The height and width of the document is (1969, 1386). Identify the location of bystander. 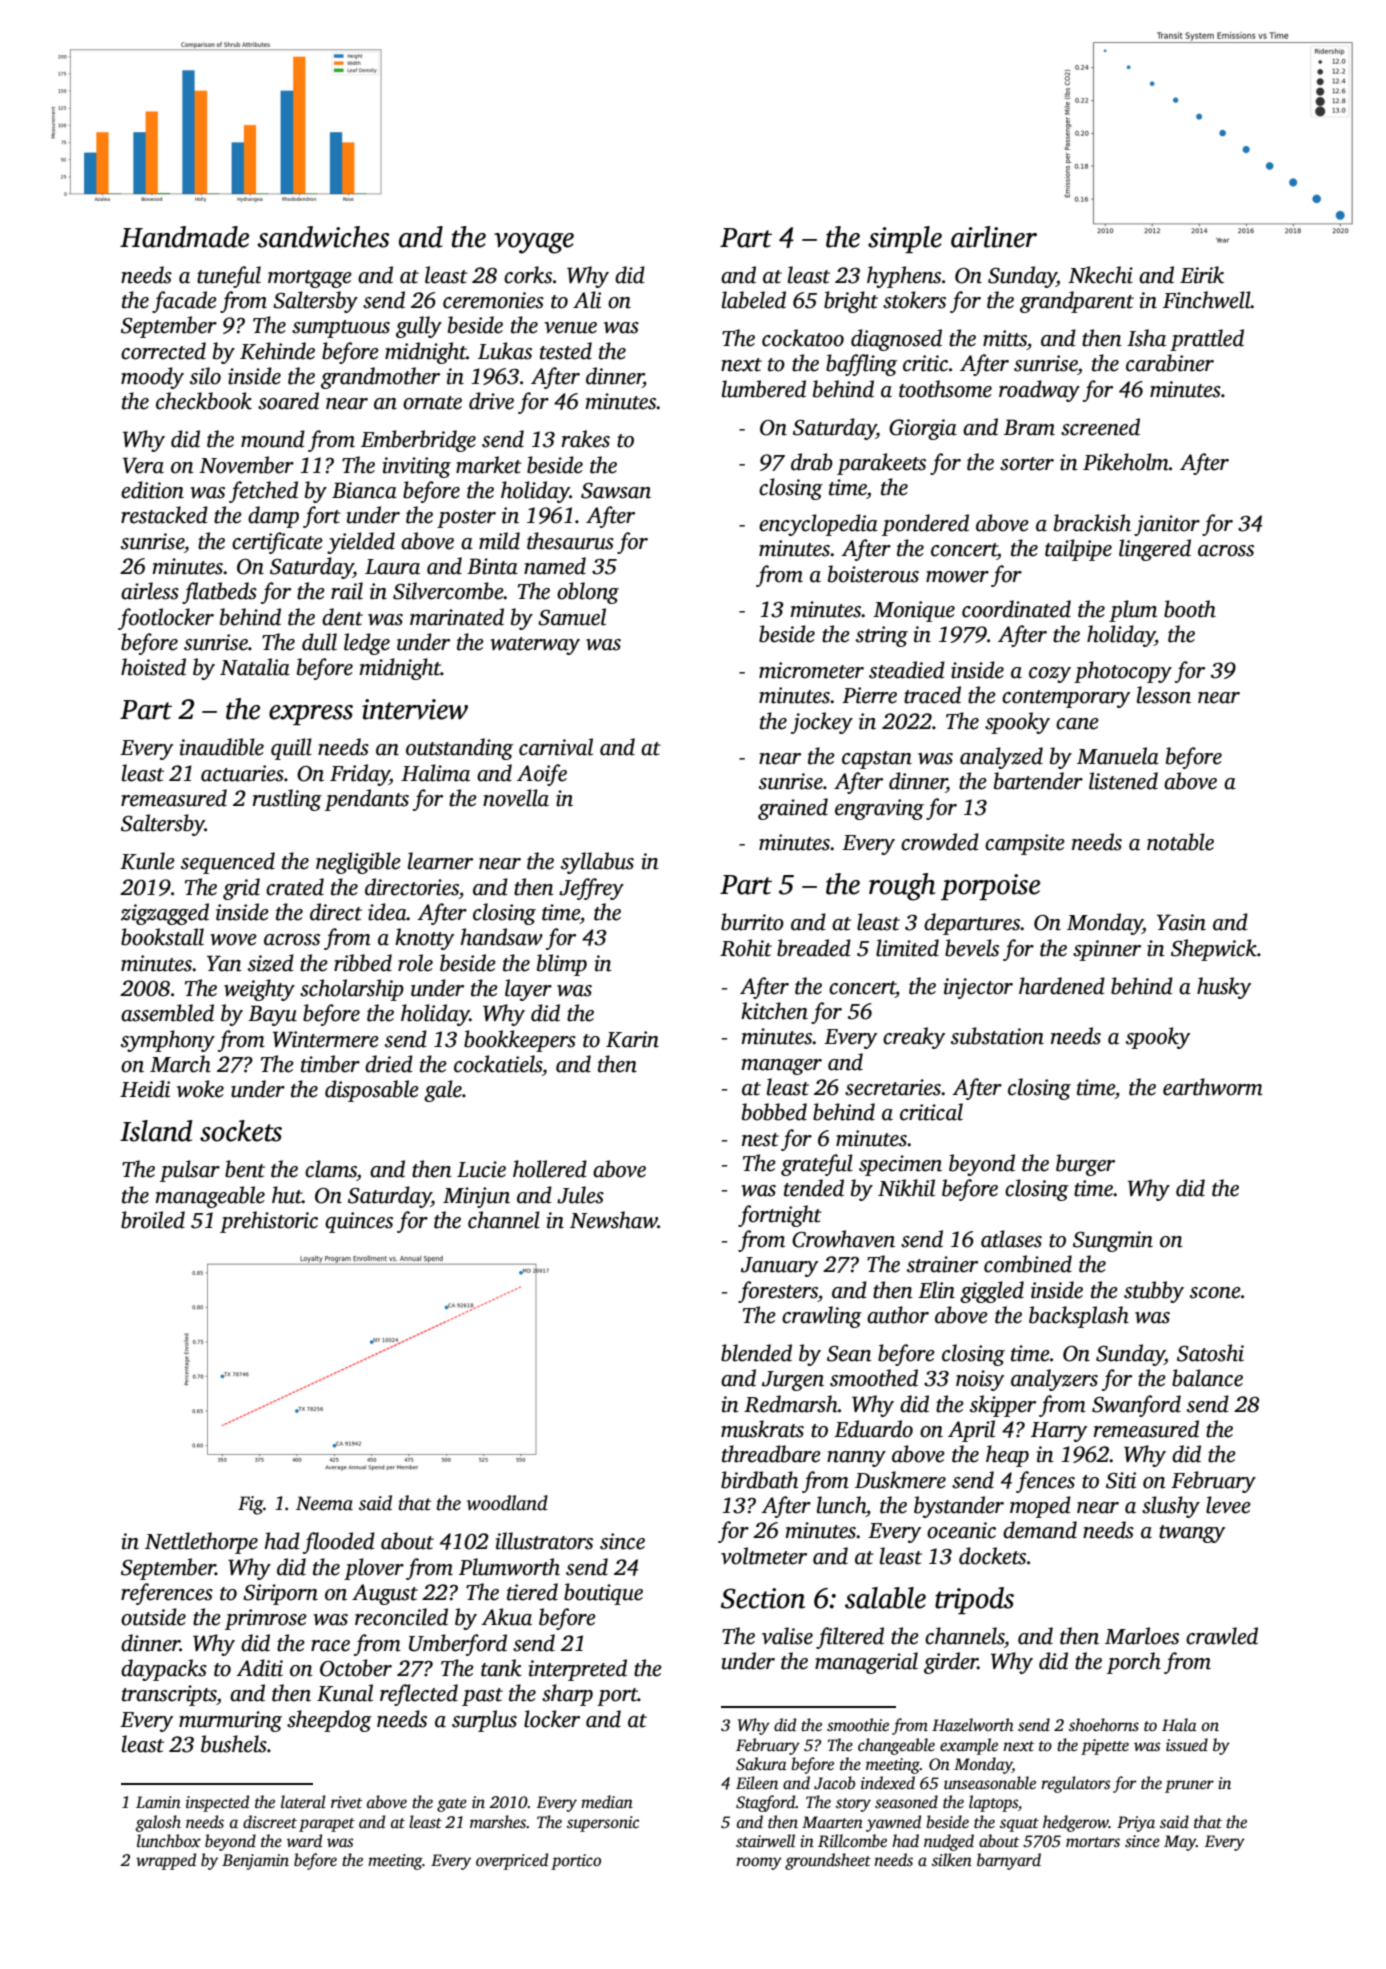
(959, 1507).
